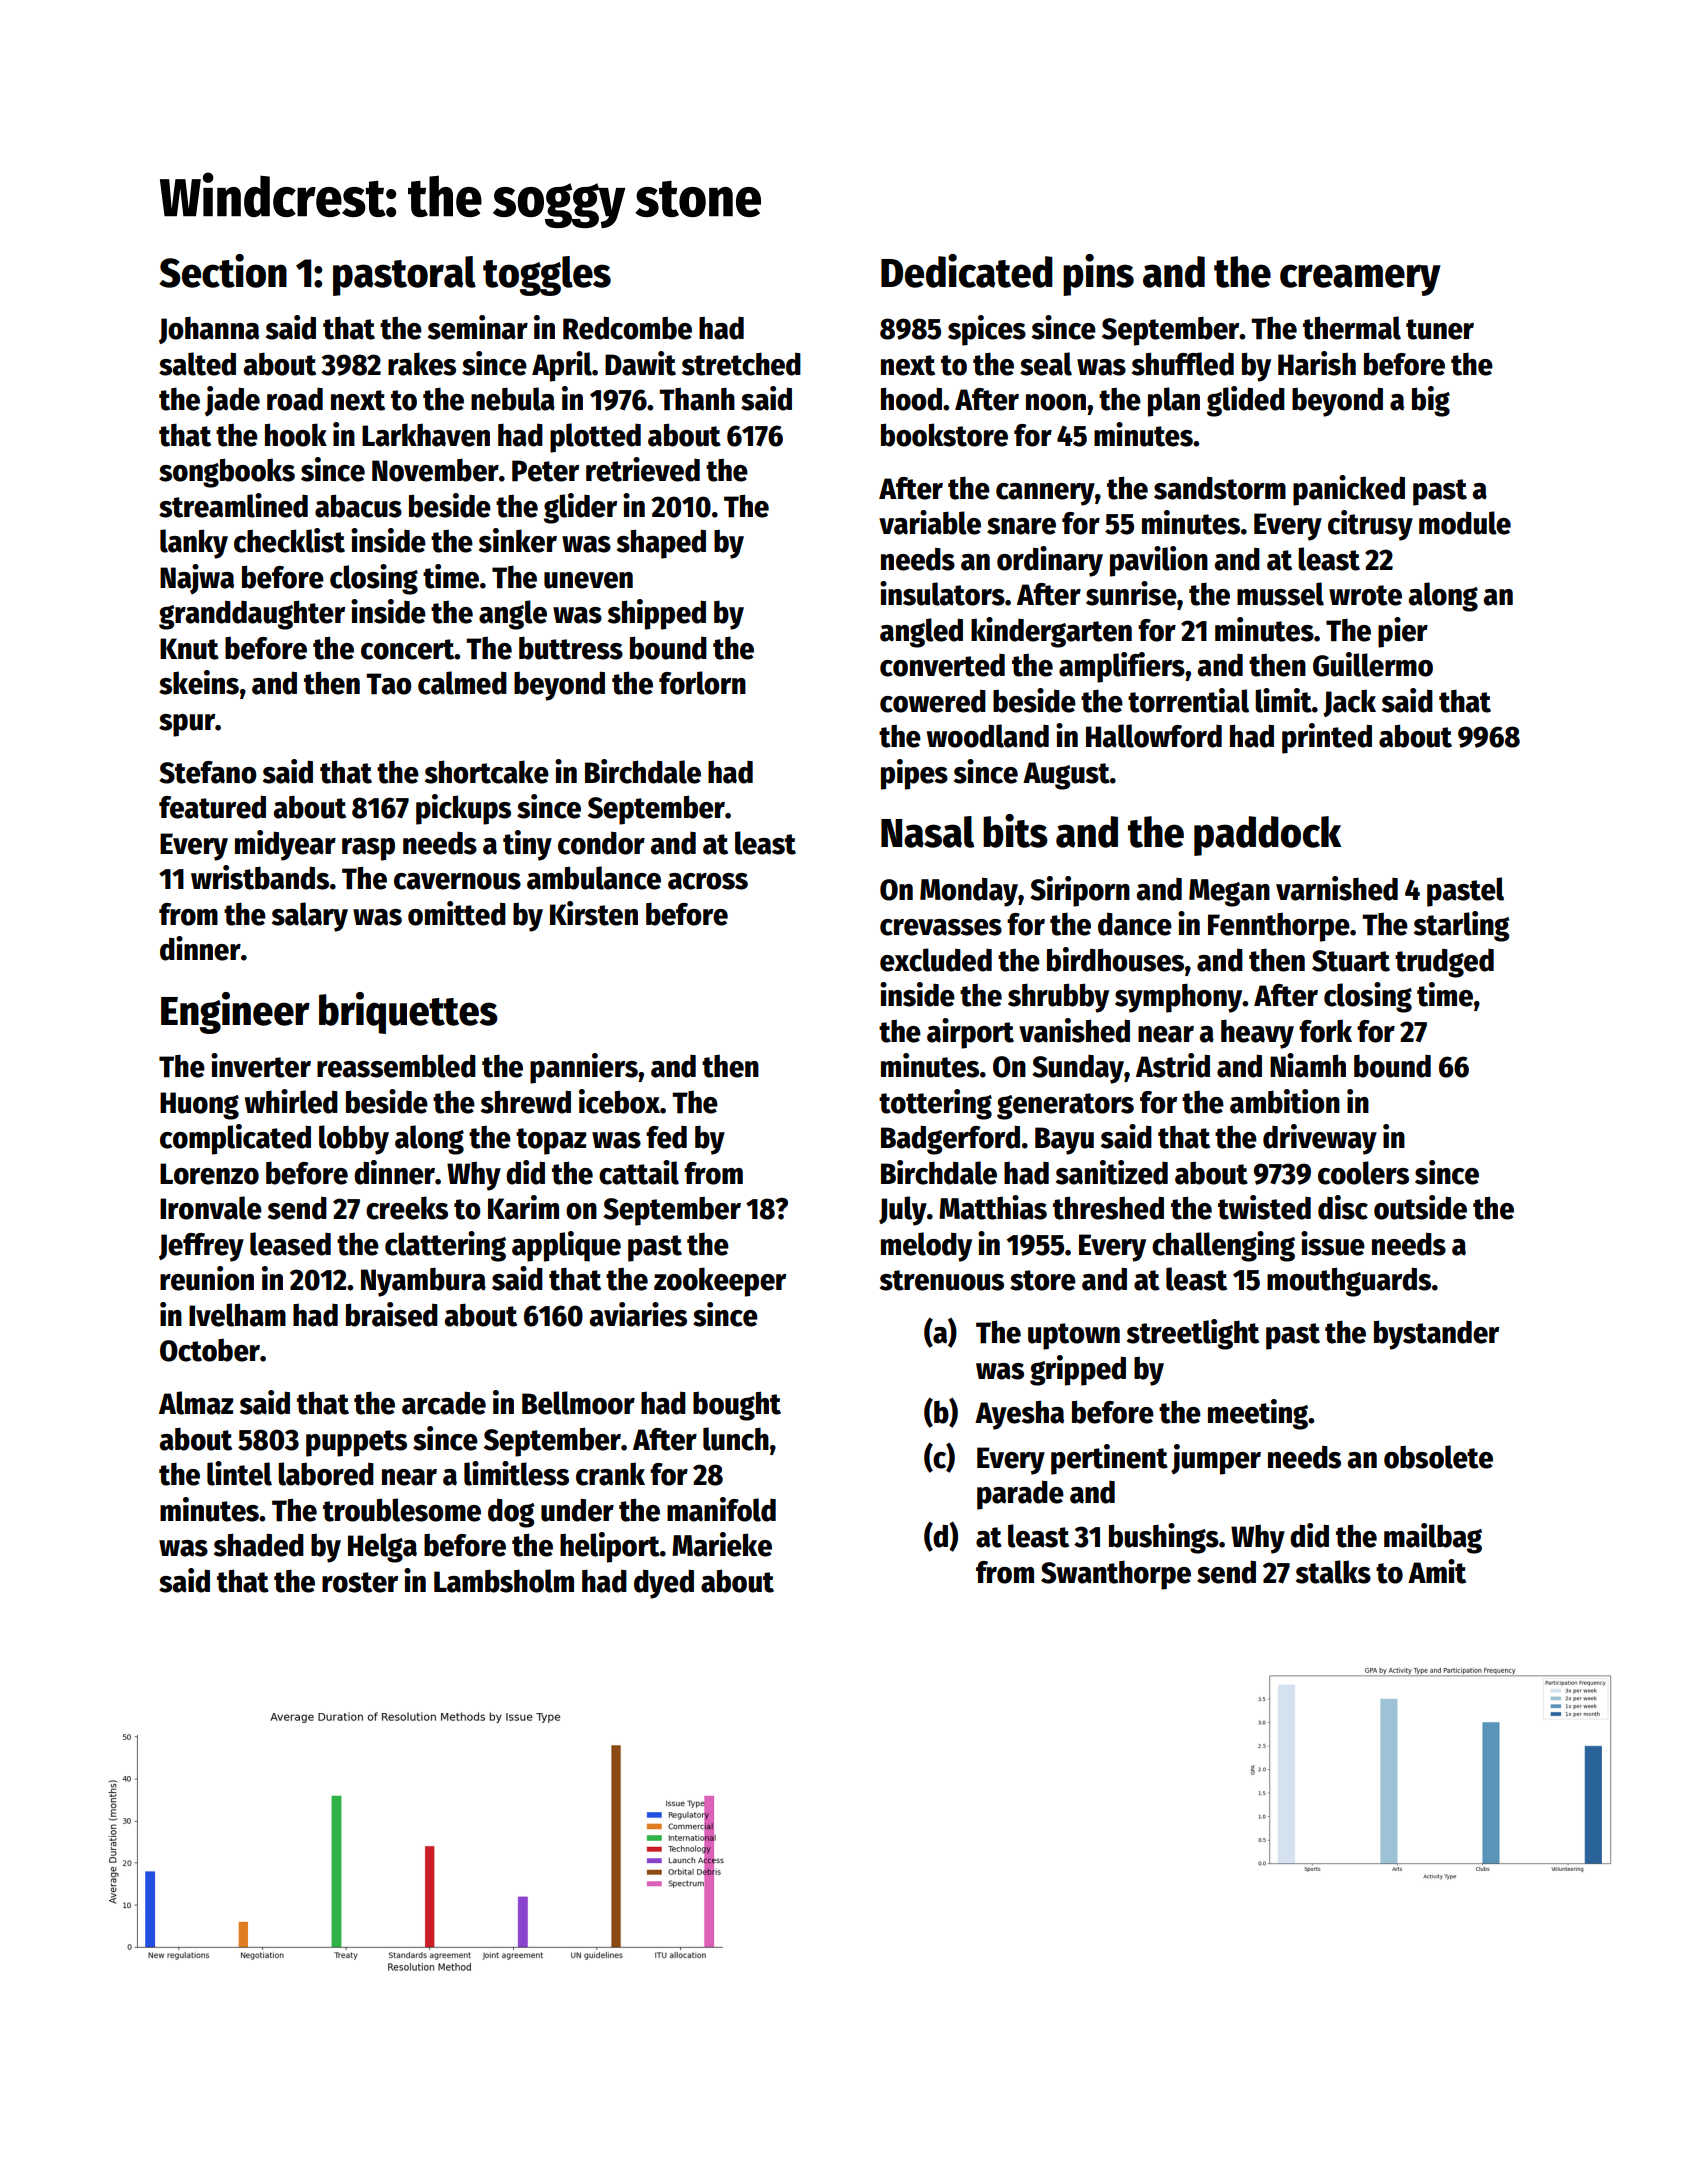 The height and width of the screenshot is (2178, 1683). What do you see at coordinates (457, 913) in the screenshot?
I see `omitted` at bounding box center [457, 913].
